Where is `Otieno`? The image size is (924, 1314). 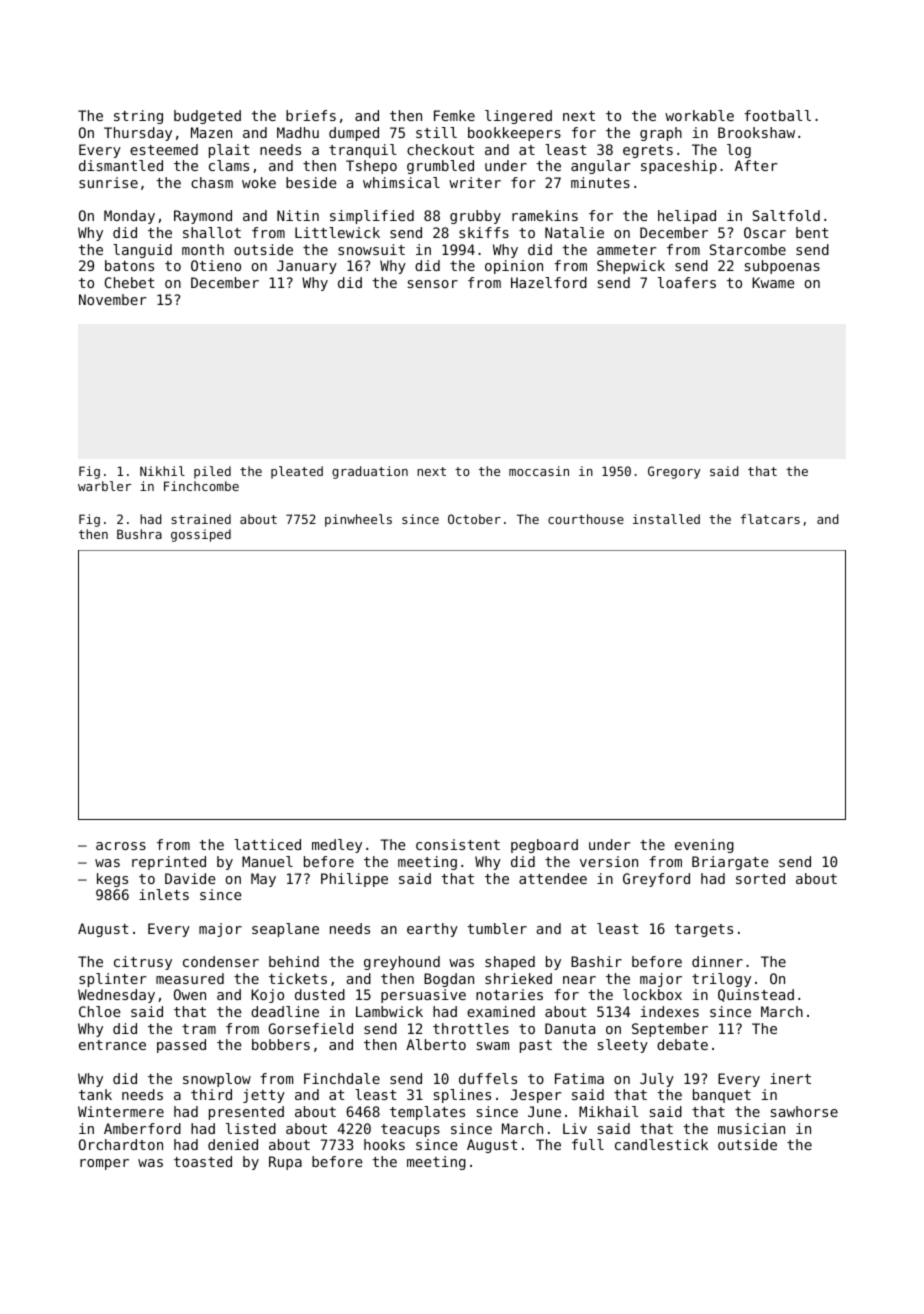
Otieno is located at coordinates (216, 265).
